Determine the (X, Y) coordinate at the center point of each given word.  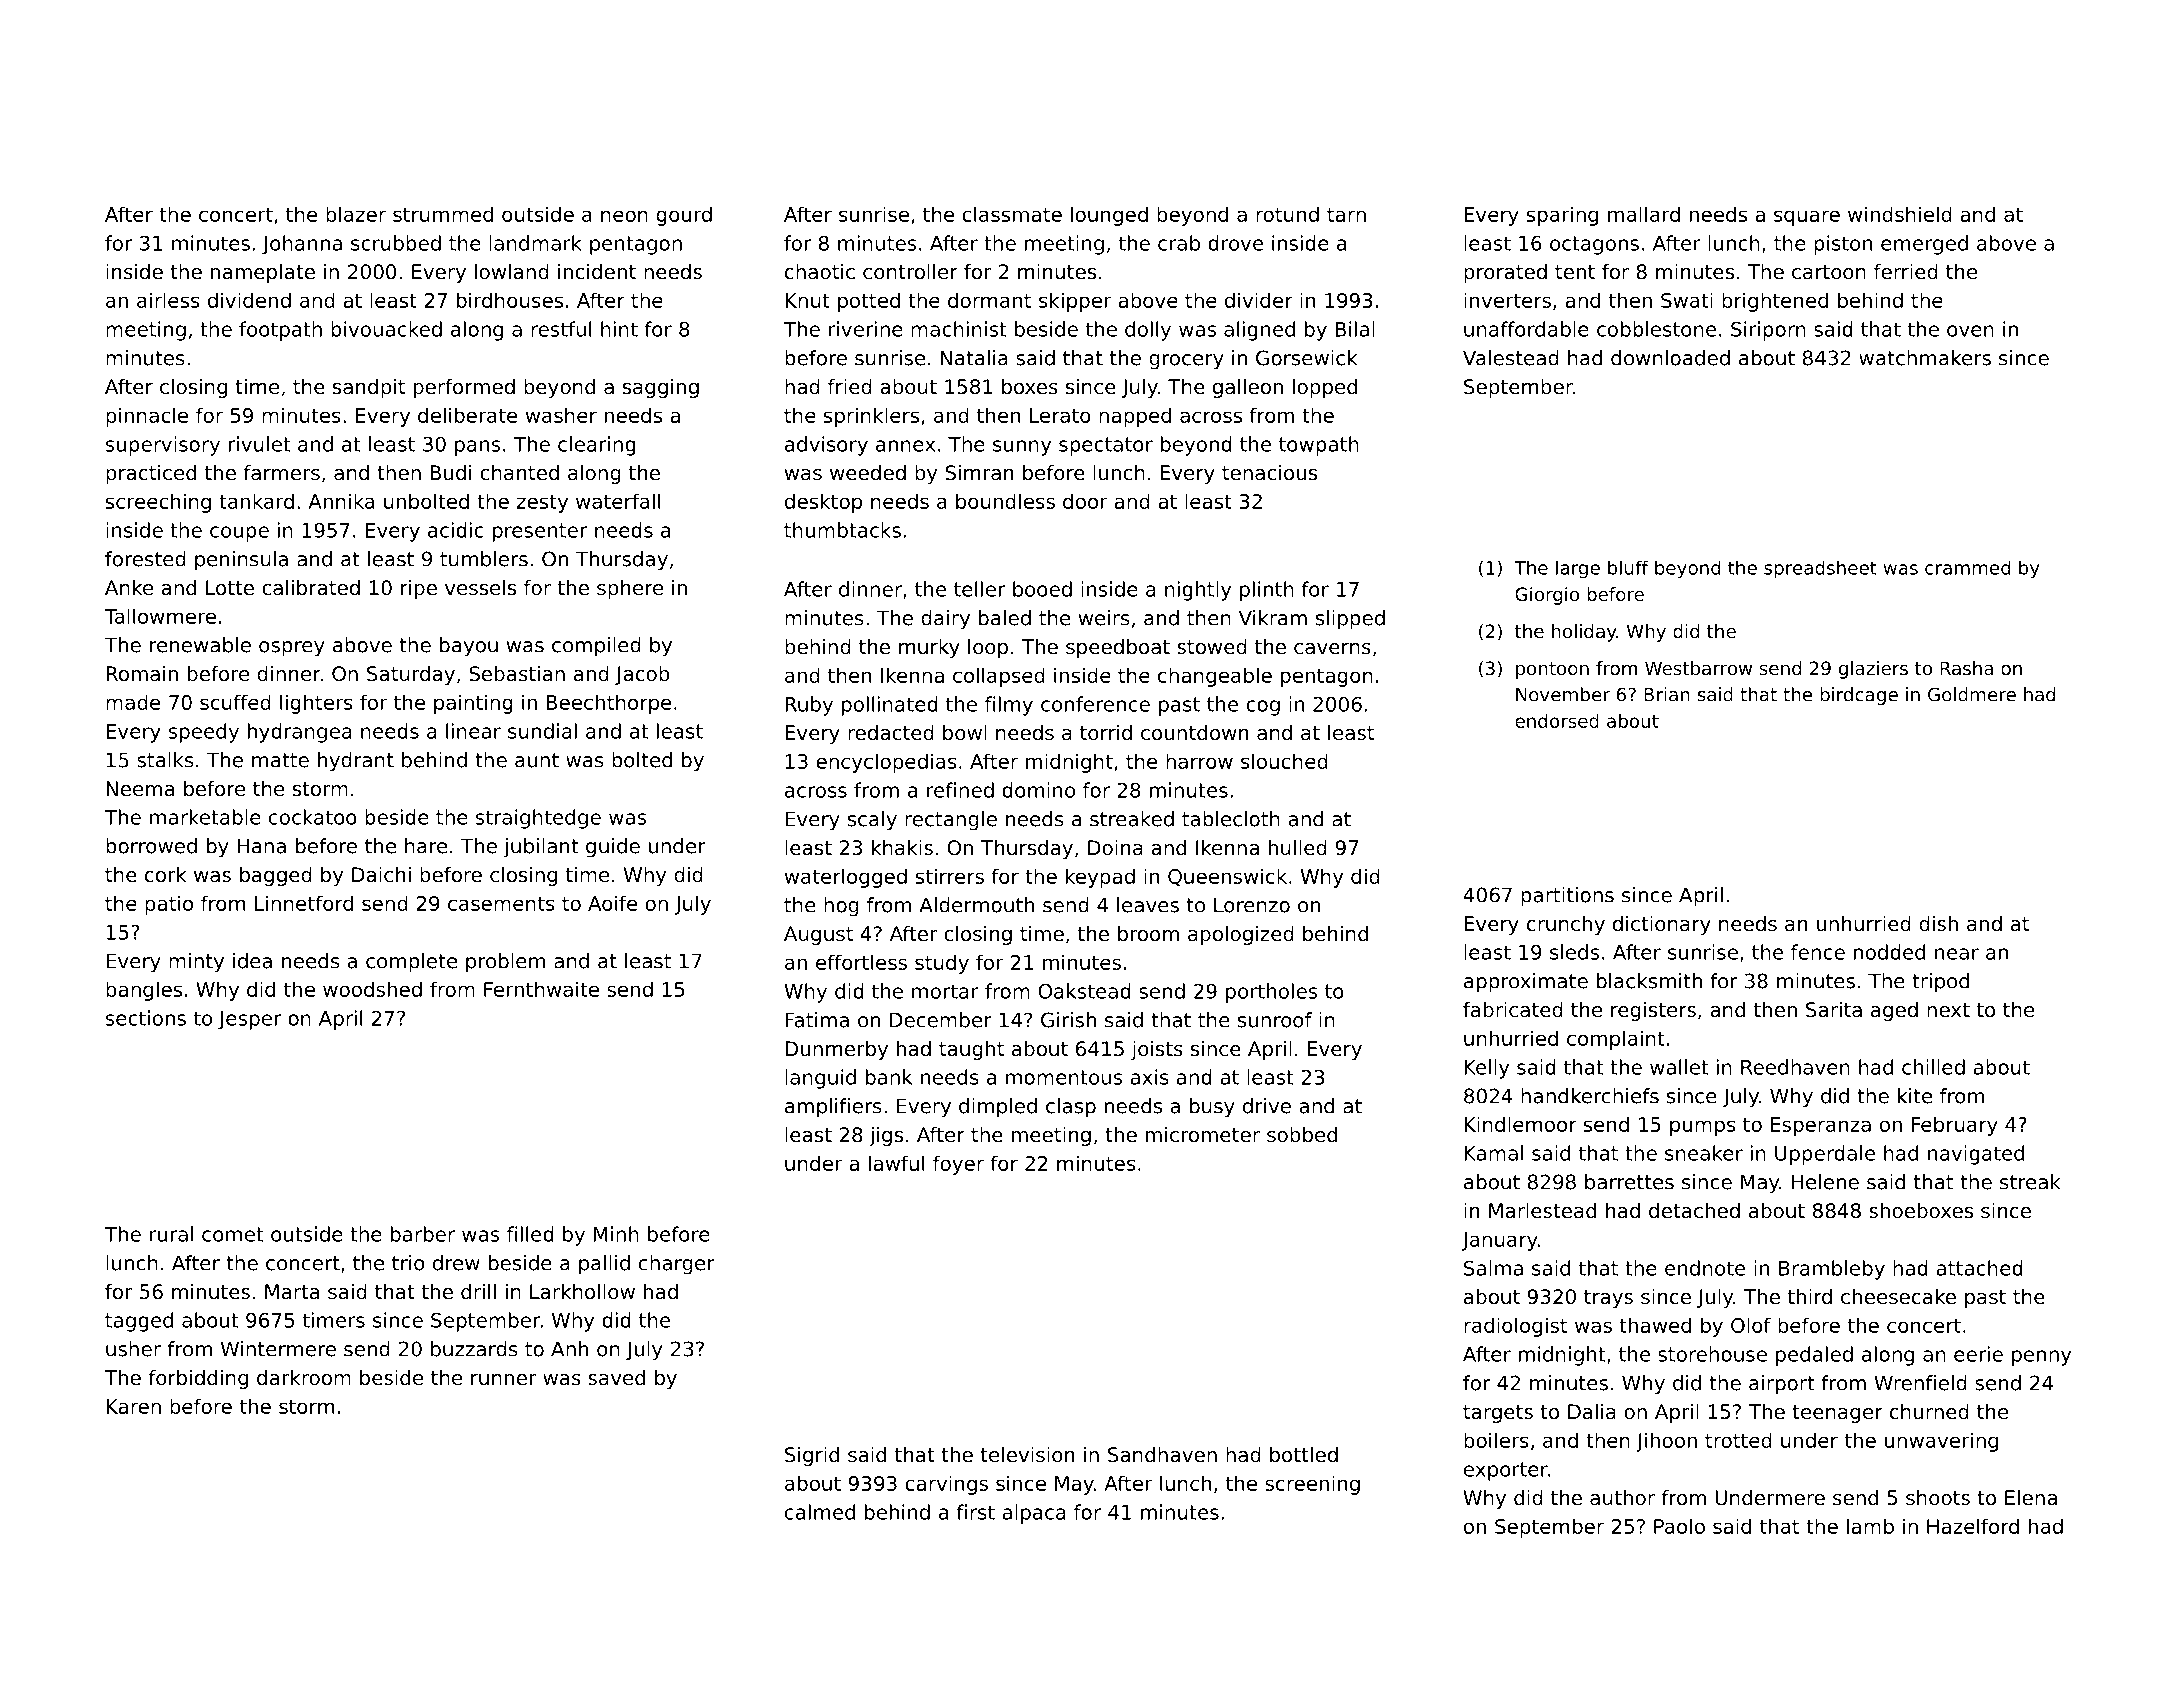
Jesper (249, 1020)
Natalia (974, 358)
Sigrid (812, 1456)
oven (1970, 331)
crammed (1967, 567)
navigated (1976, 1155)
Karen (133, 1406)
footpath (280, 331)
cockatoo (313, 817)
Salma (1493, 1268)
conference (1095, 704)
